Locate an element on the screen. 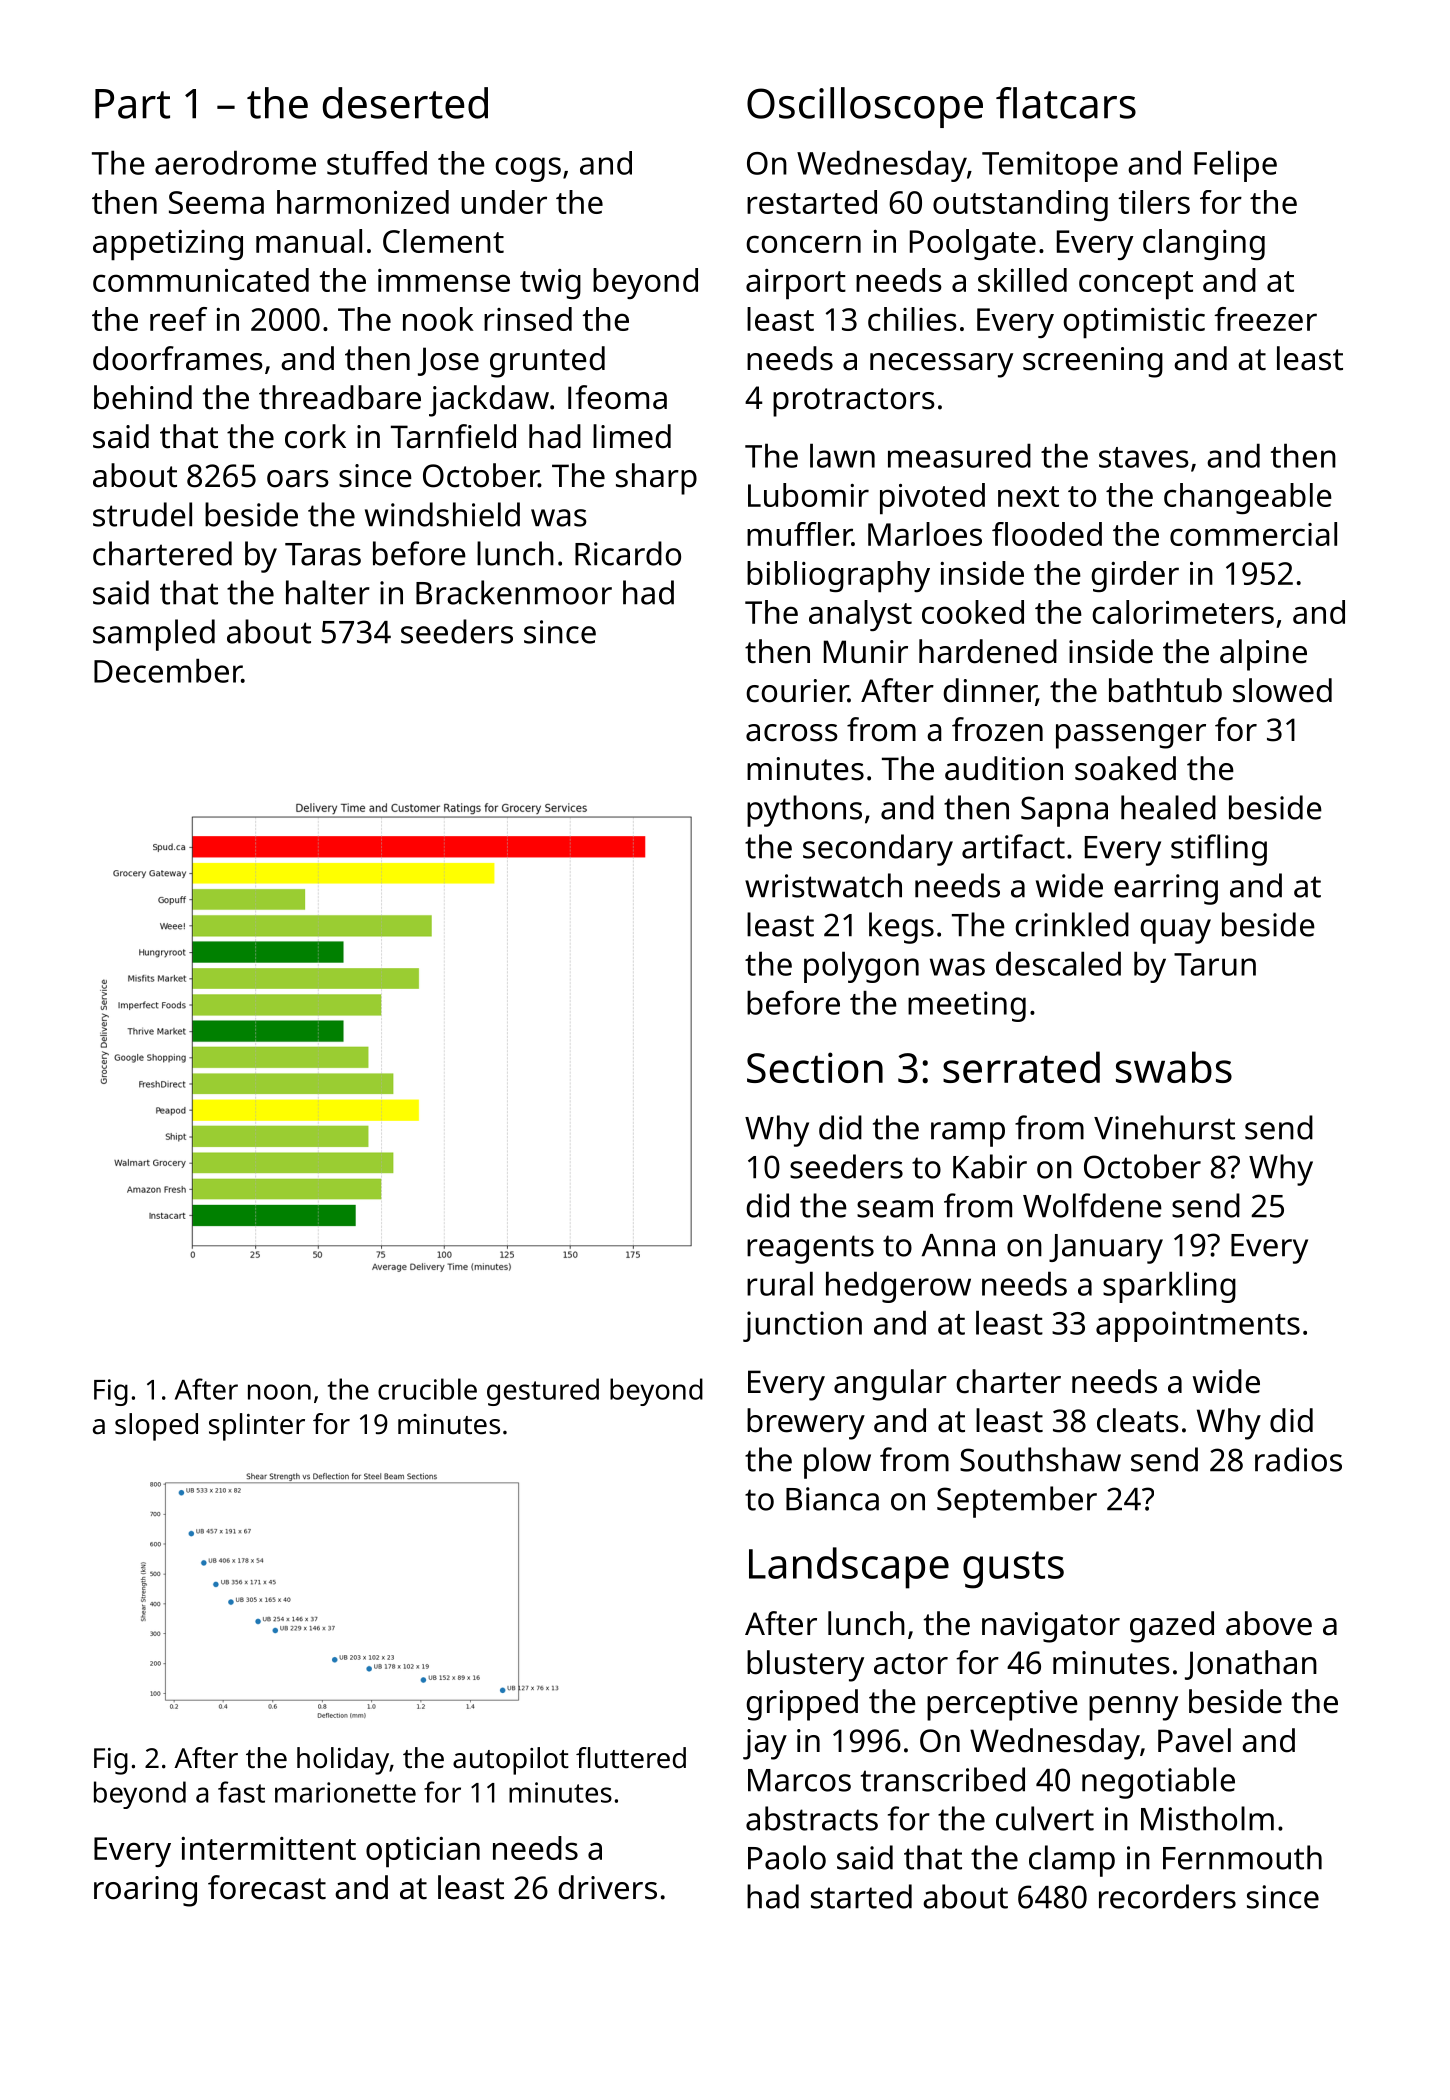  seam is located at coordinates (895, 1209).
